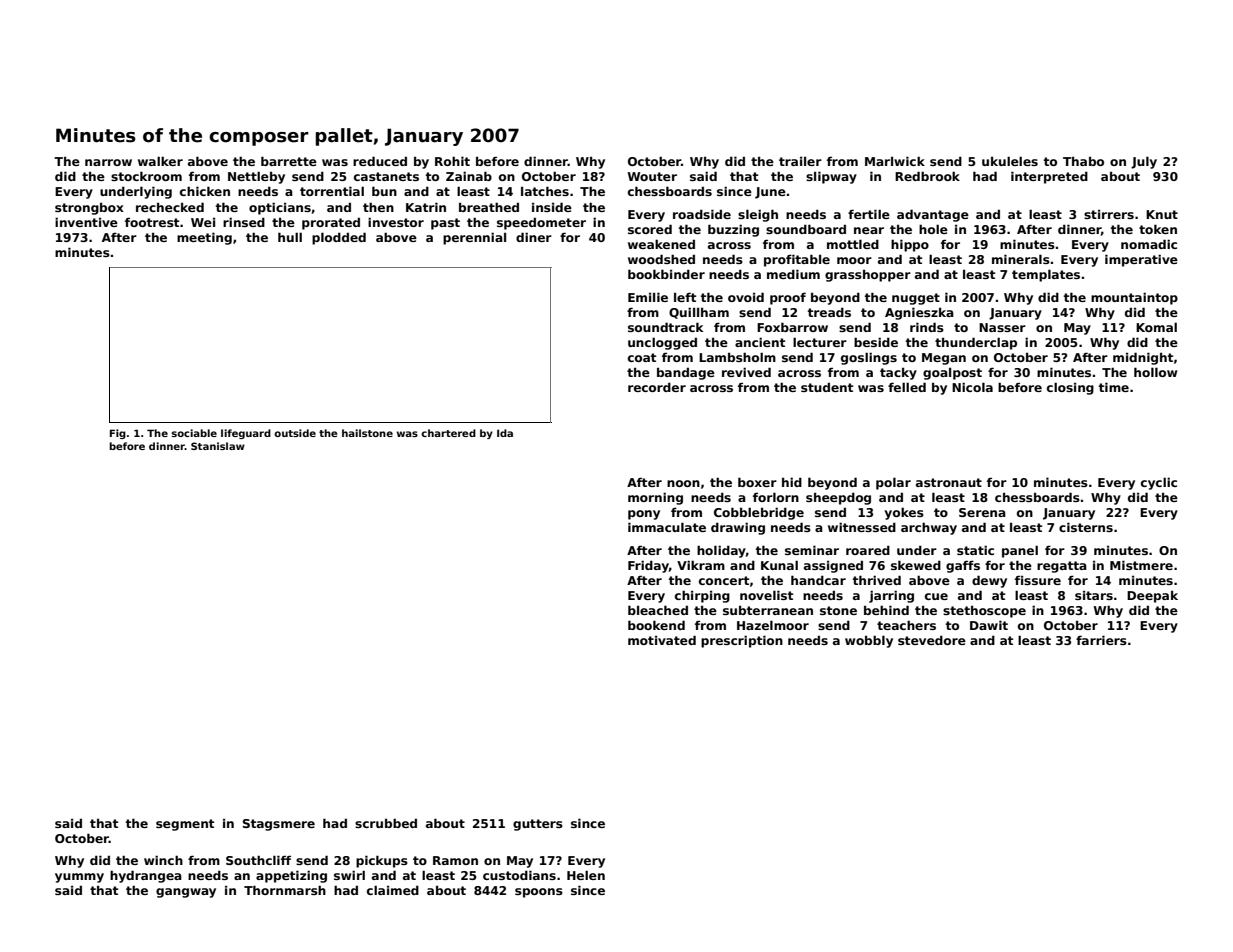 This screenshot has width=1233, height=952. What do you see at coordinates (932, 640) in the screenshot?
I see `stevedore` at bounding box center [932, 640].
